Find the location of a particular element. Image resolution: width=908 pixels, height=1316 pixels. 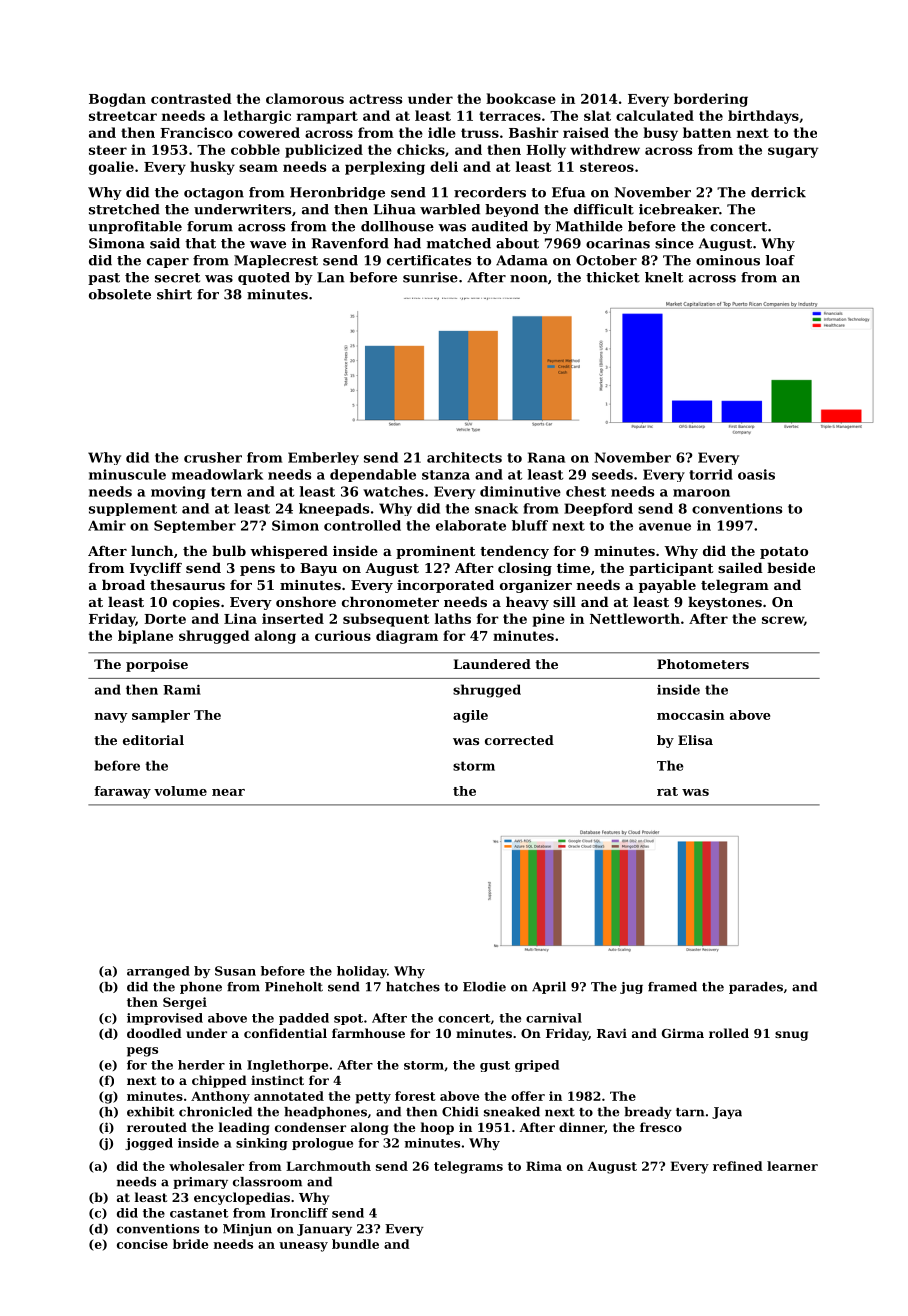

concise is located at coordinates (142, 1244).
